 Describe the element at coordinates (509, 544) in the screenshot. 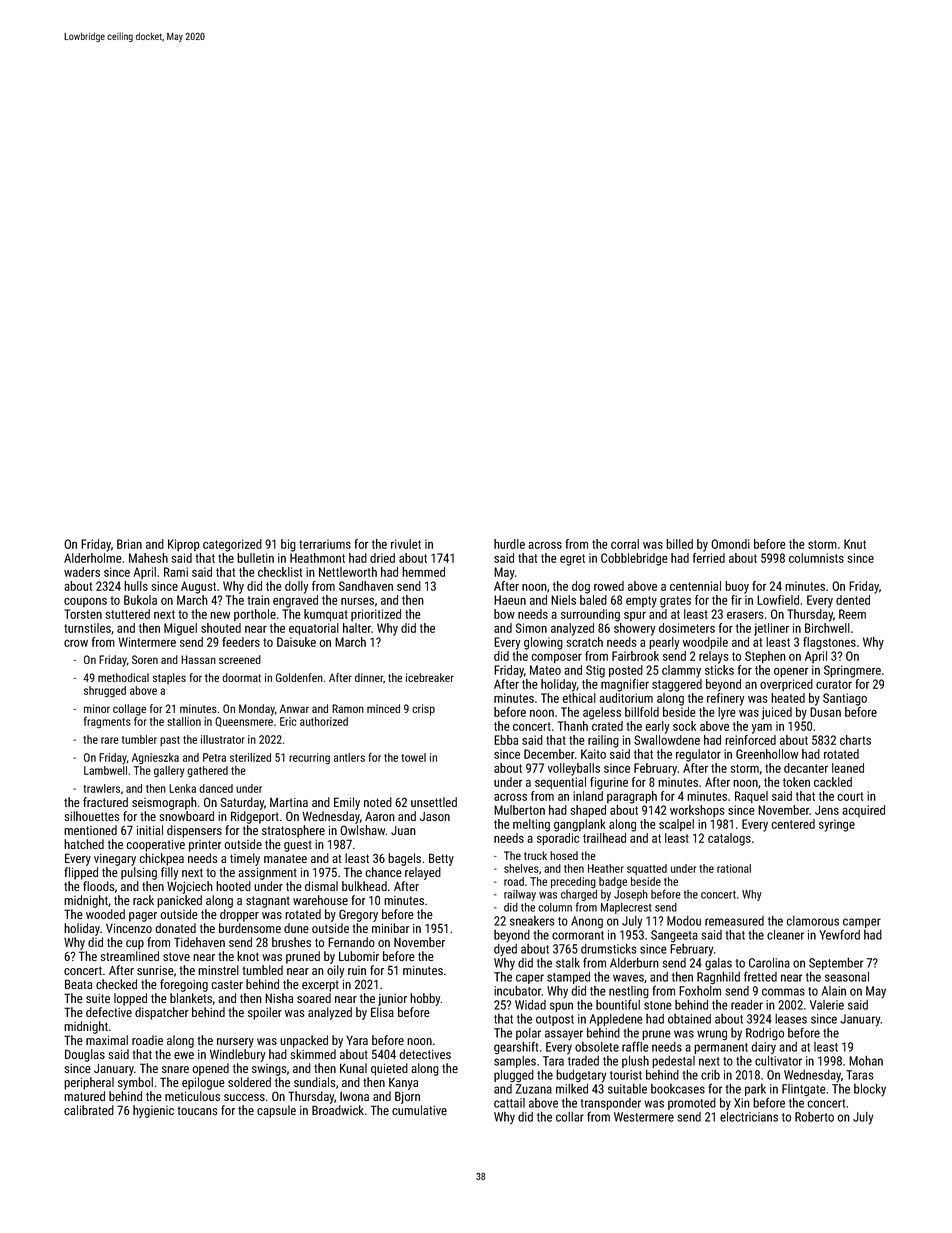

I see `hurdle` at that location.
